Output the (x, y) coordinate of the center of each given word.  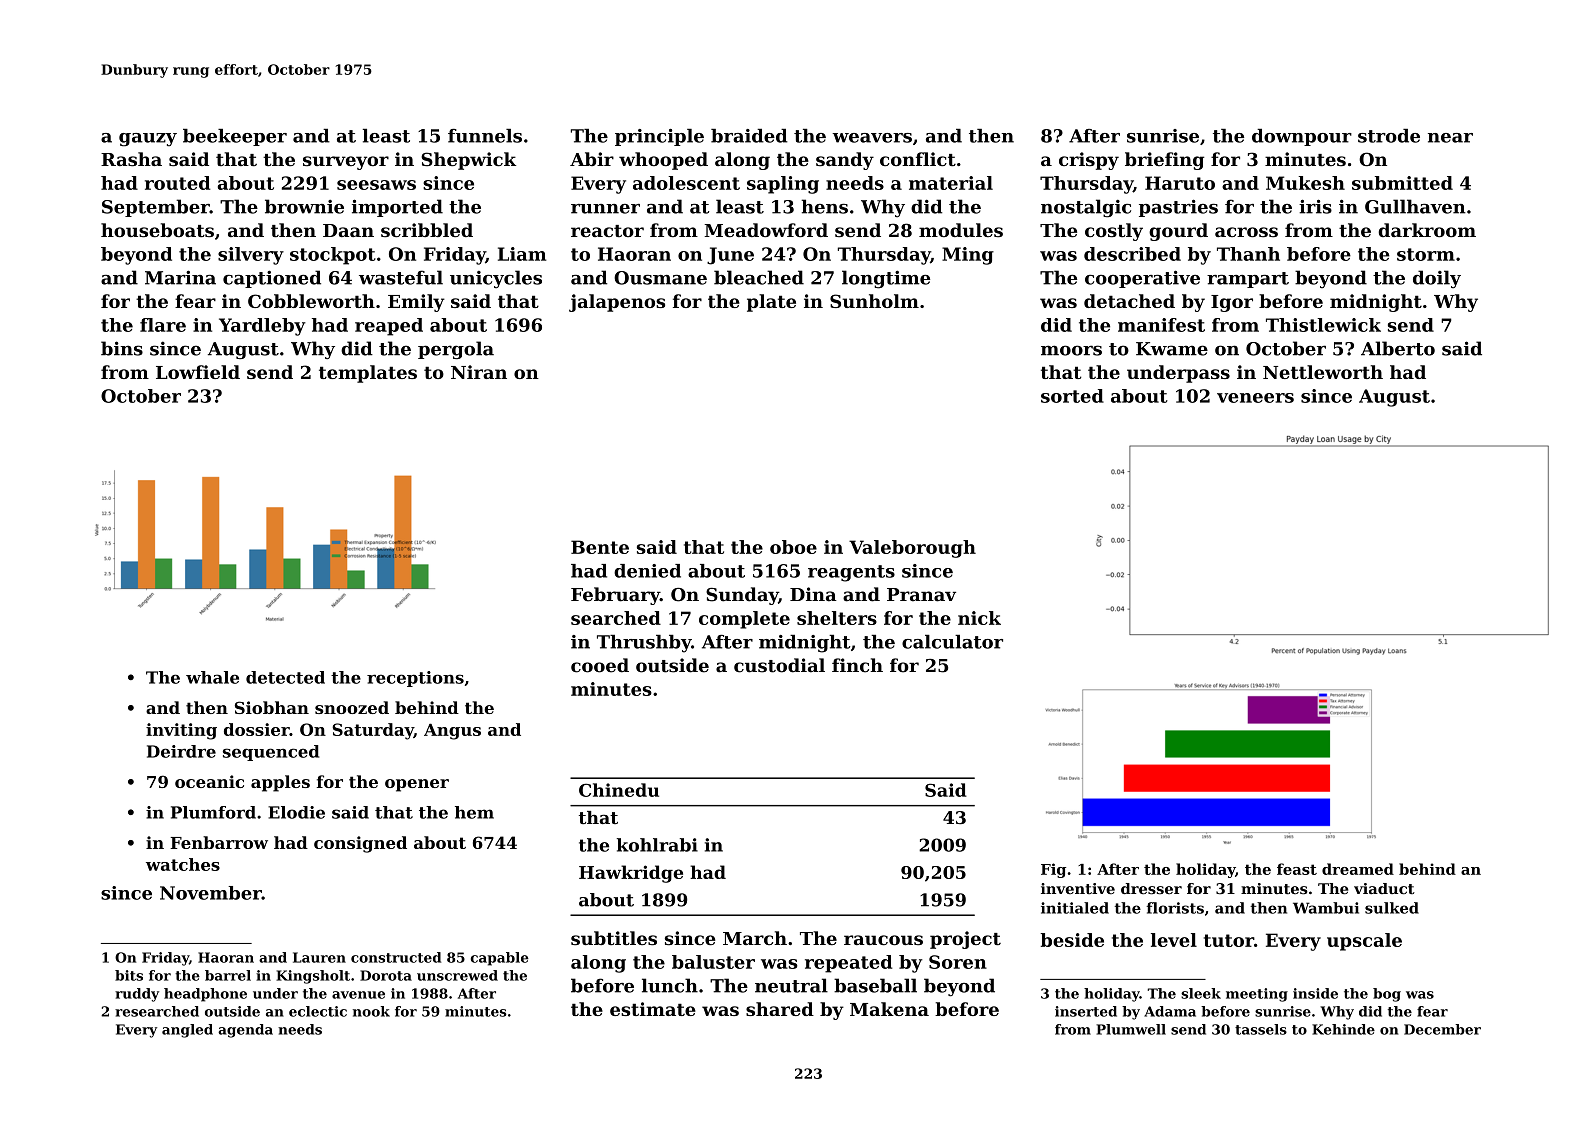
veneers (1255, 398)
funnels (485, 136)
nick (979, 618)
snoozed (352, 707)
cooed (600, 665)
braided (749, 136)
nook (371, 1011)
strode (1389, 136)
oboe (793, 547)
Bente (600, 547)
